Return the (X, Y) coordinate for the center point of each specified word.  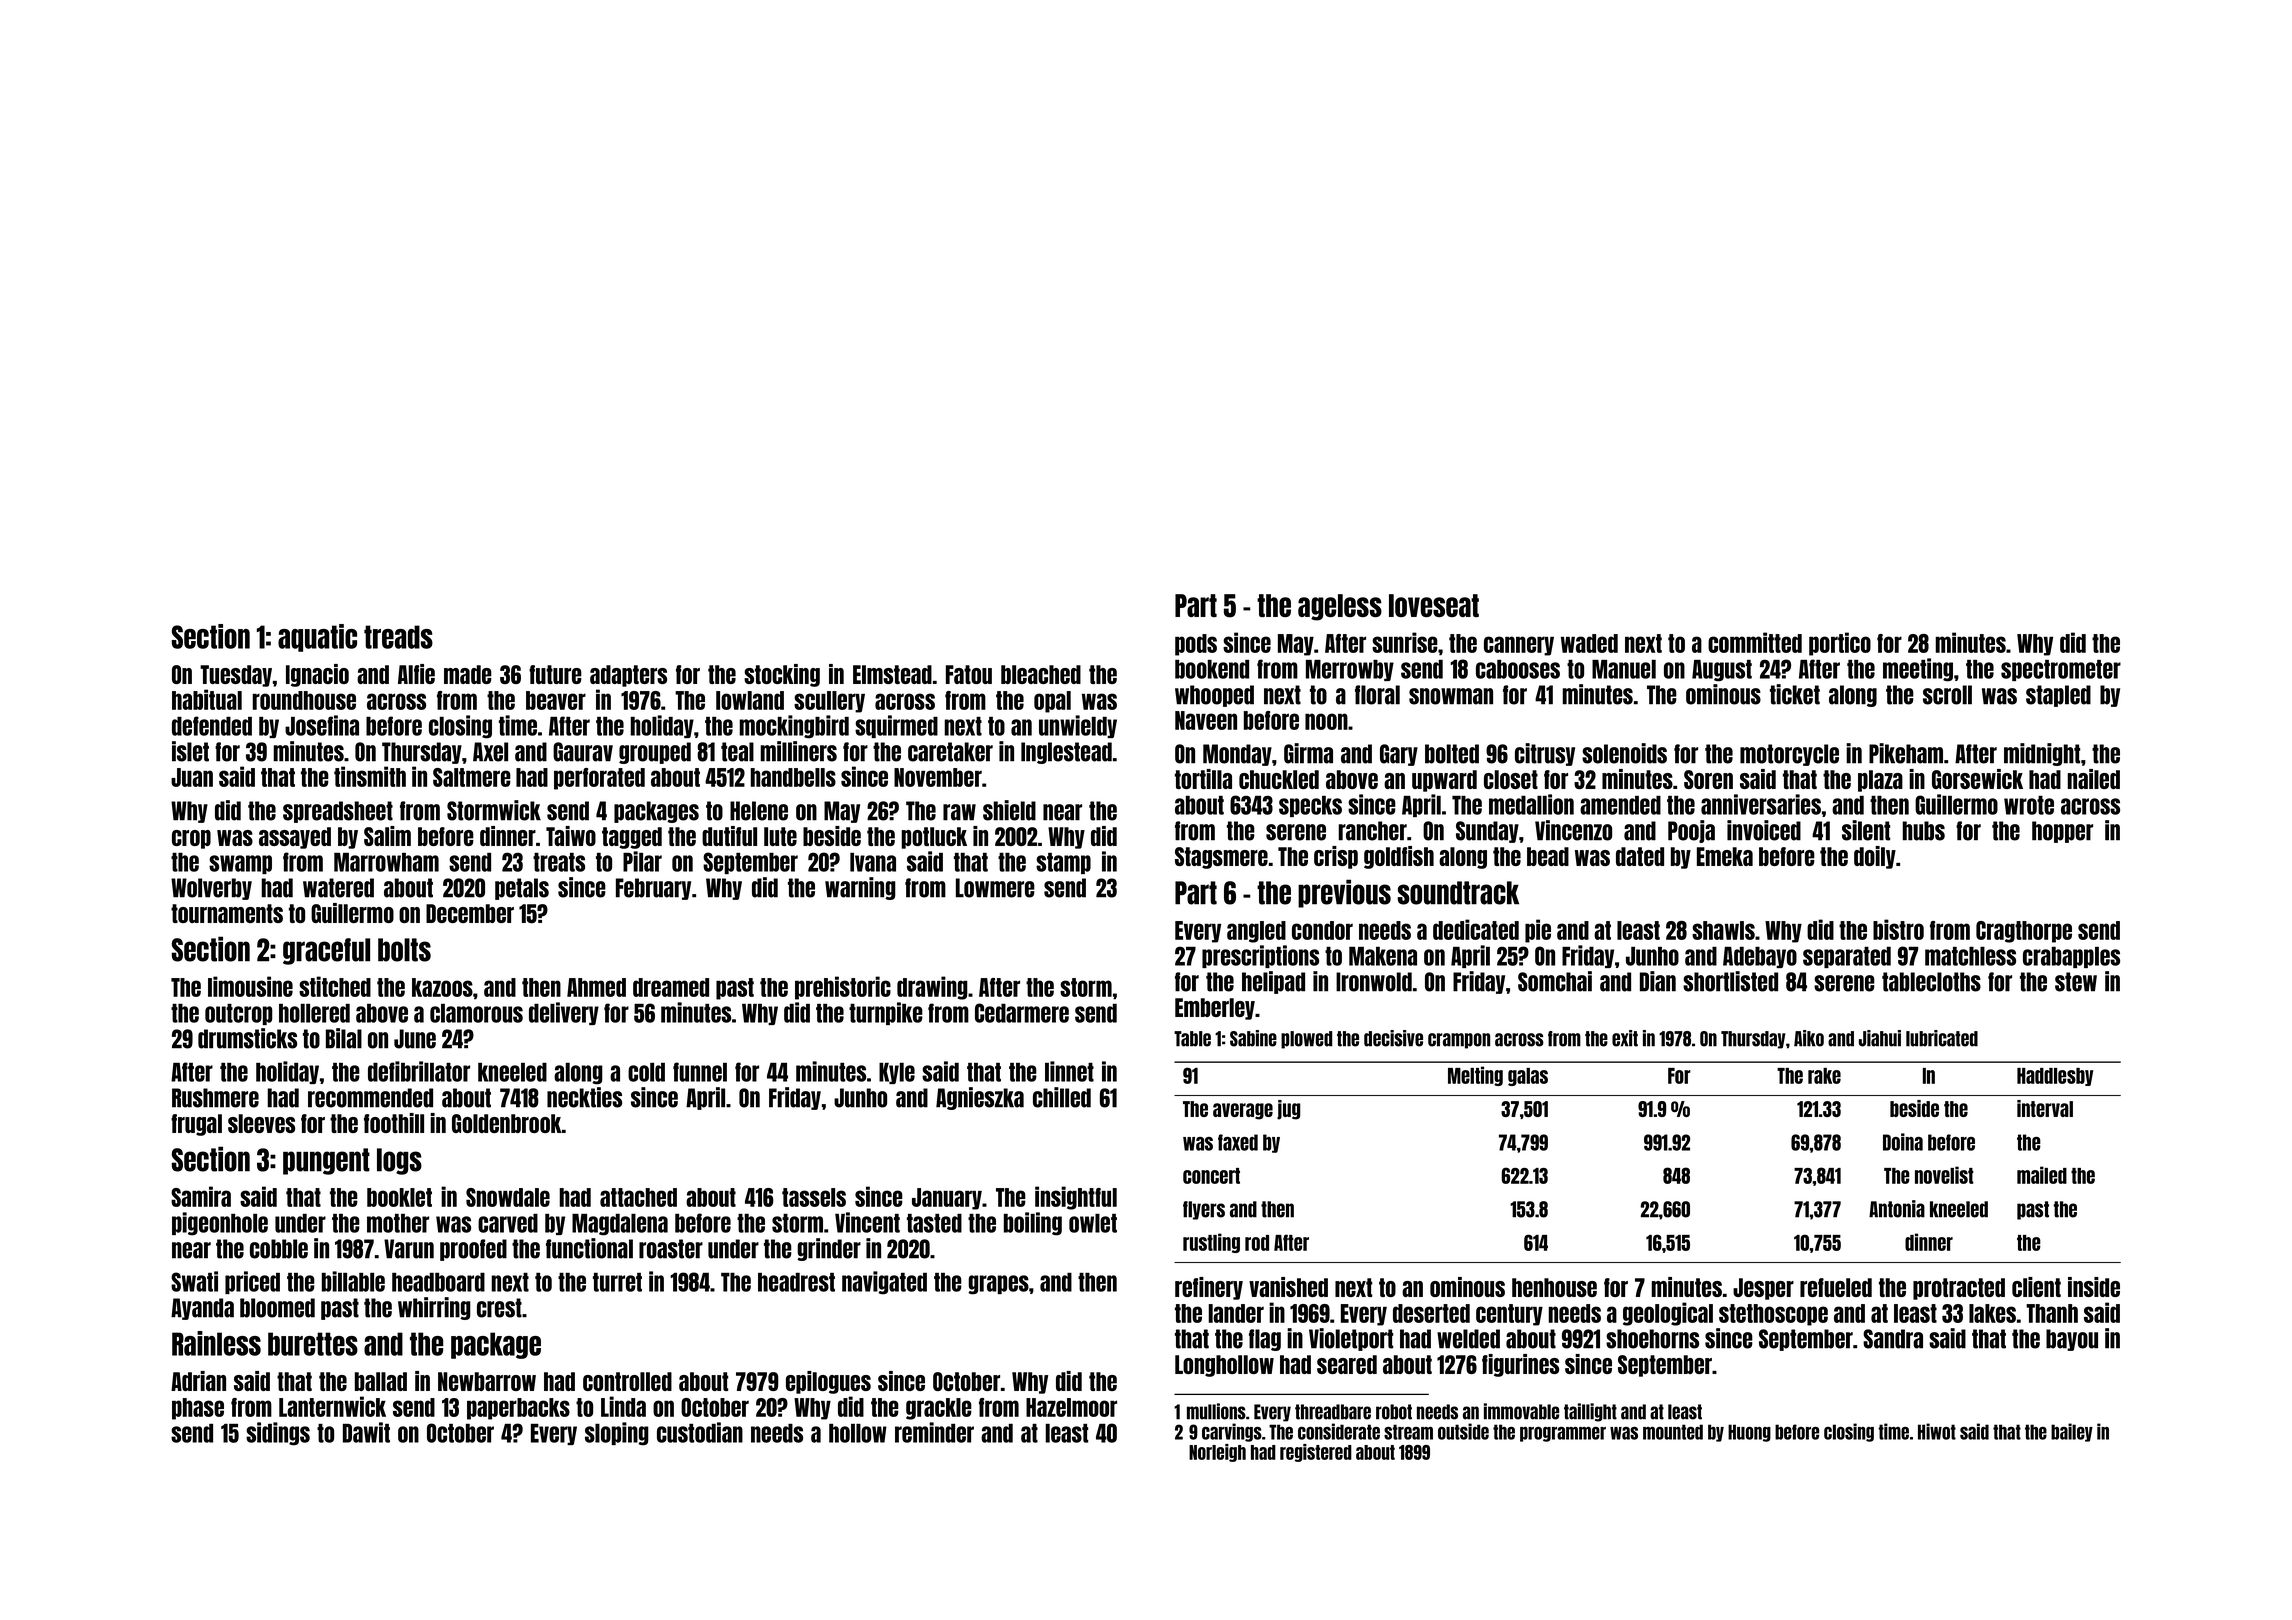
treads (398, 637)
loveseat (1434, 605)
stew (2076, 982)
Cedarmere (1022, 1013)
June (415, 1039)
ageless (1340, 607)
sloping (617, 1434)
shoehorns (1652, 1339)
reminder (934, 1432)
